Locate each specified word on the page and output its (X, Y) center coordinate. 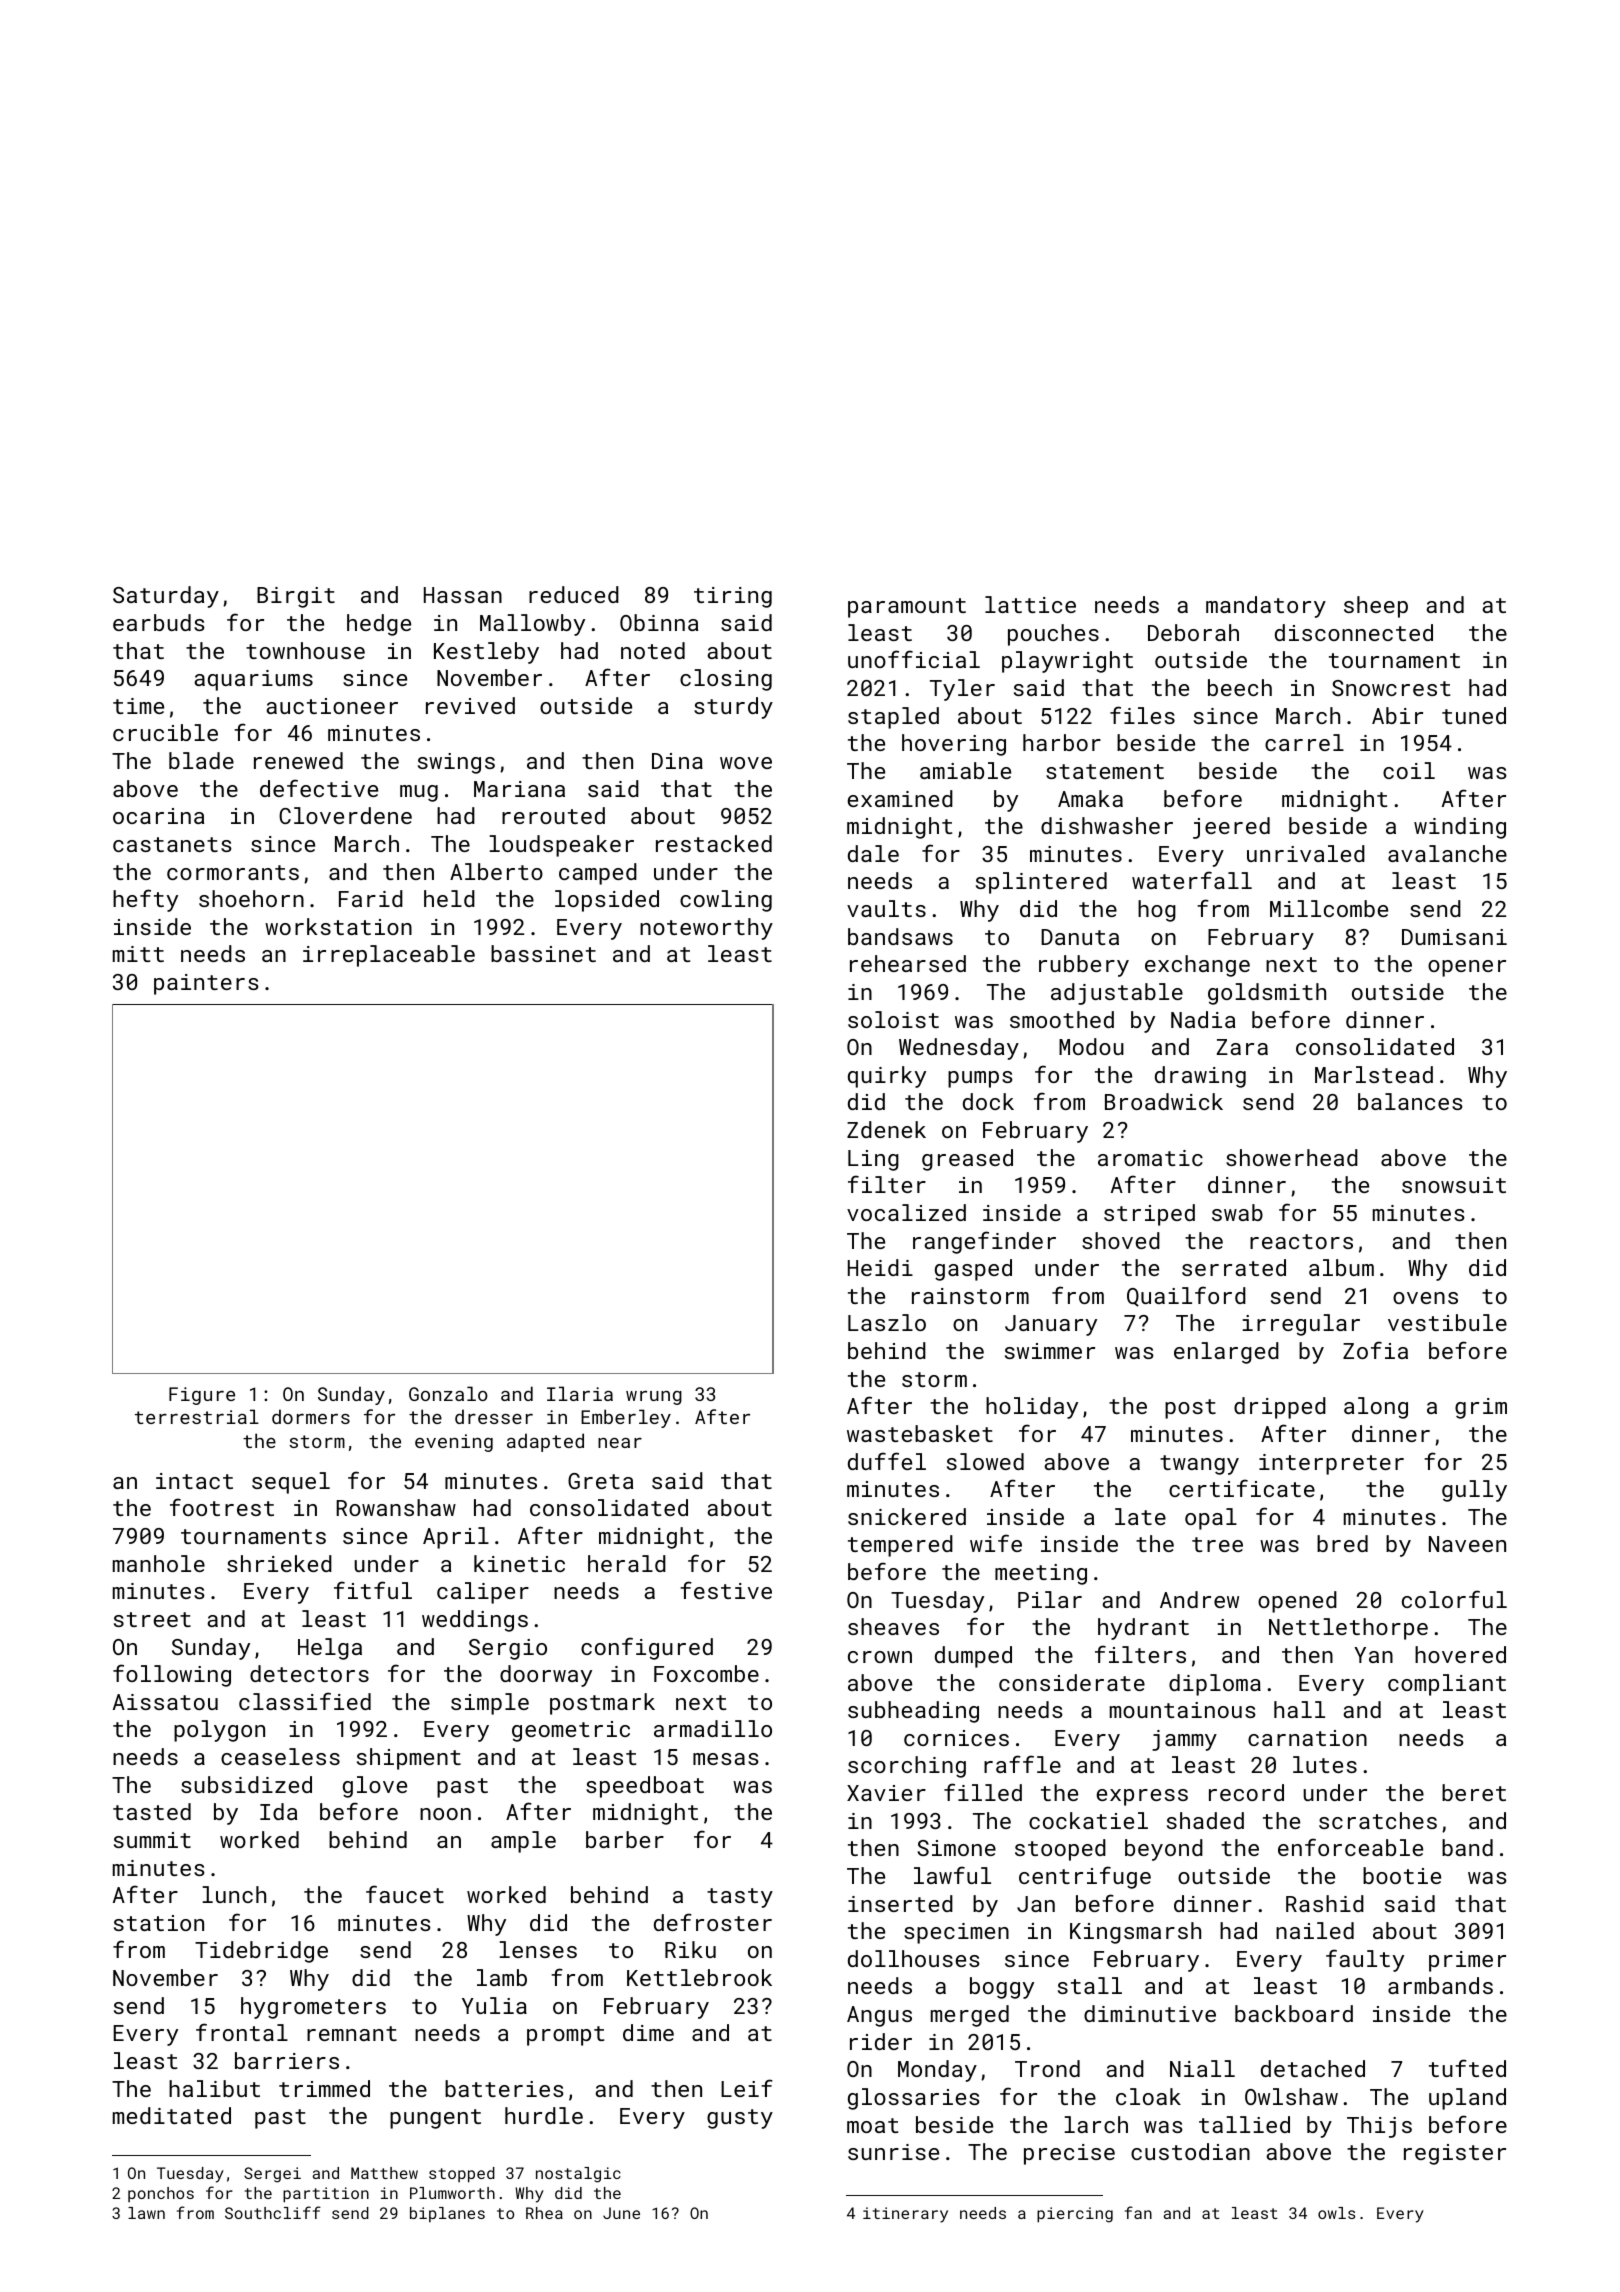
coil (1409, 770)
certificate (1242, 1488)
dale (873, 853)
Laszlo (887, 1322)
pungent (435, 2119)
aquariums (253, 680)
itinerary (905, 2215)
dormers (311, 1416)
